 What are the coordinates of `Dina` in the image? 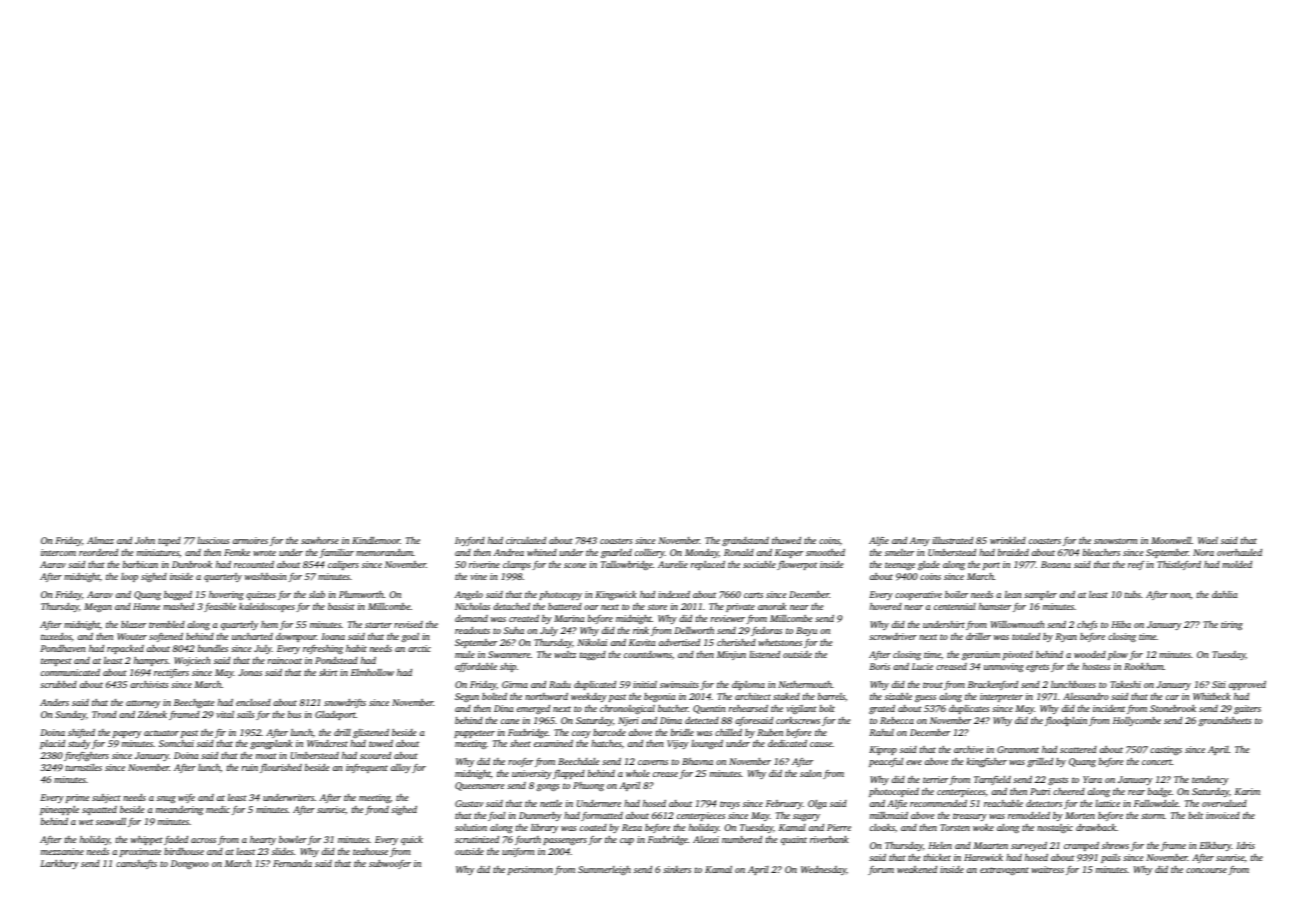 It's located at (504, 708).
